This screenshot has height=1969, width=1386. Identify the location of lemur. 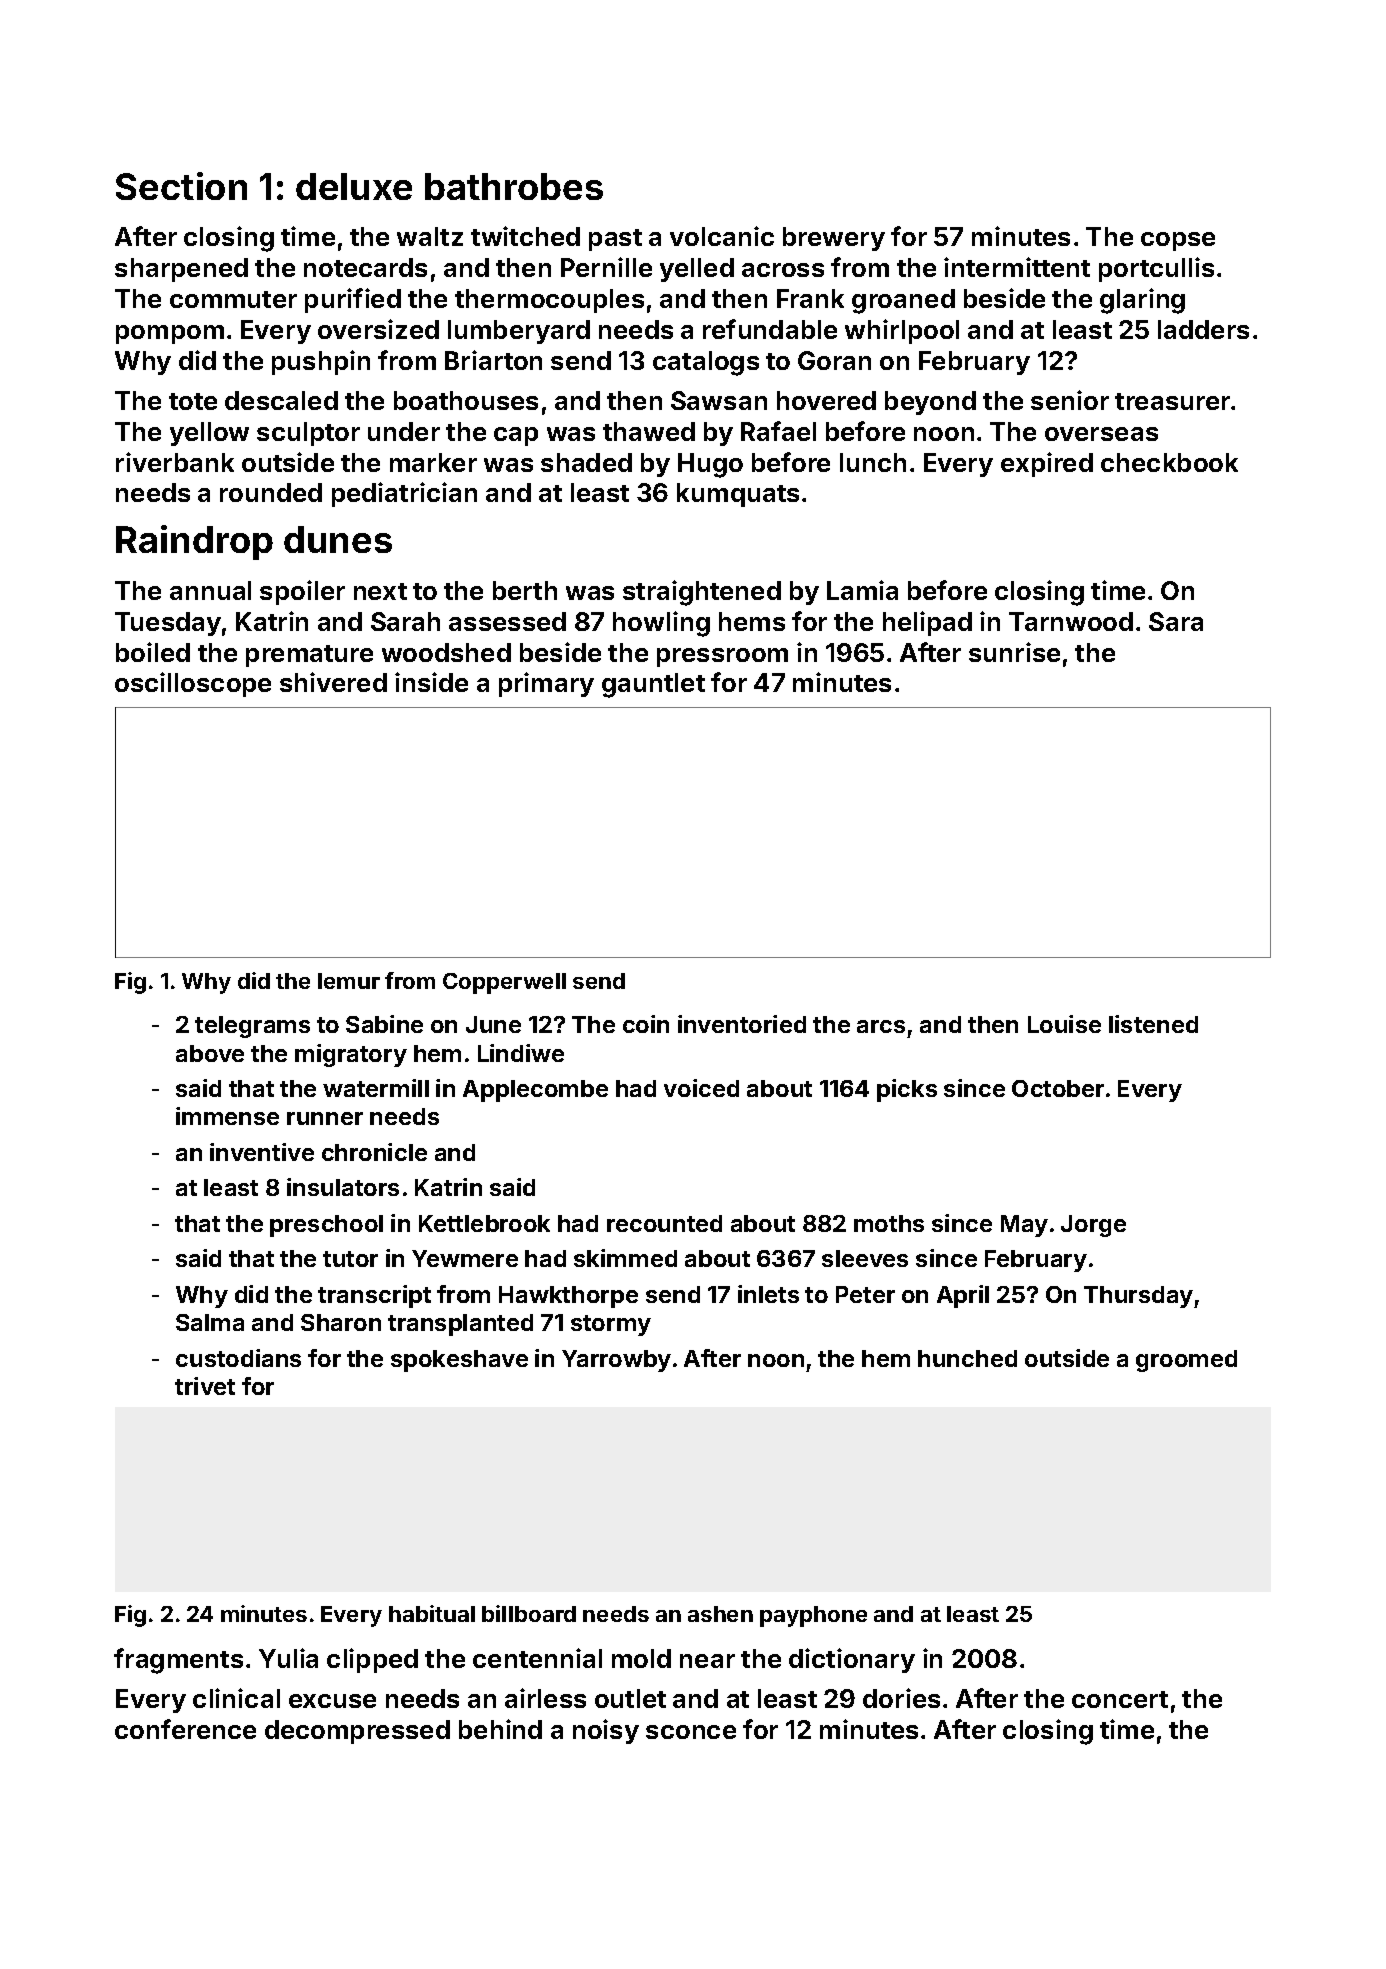
(349, 981).
